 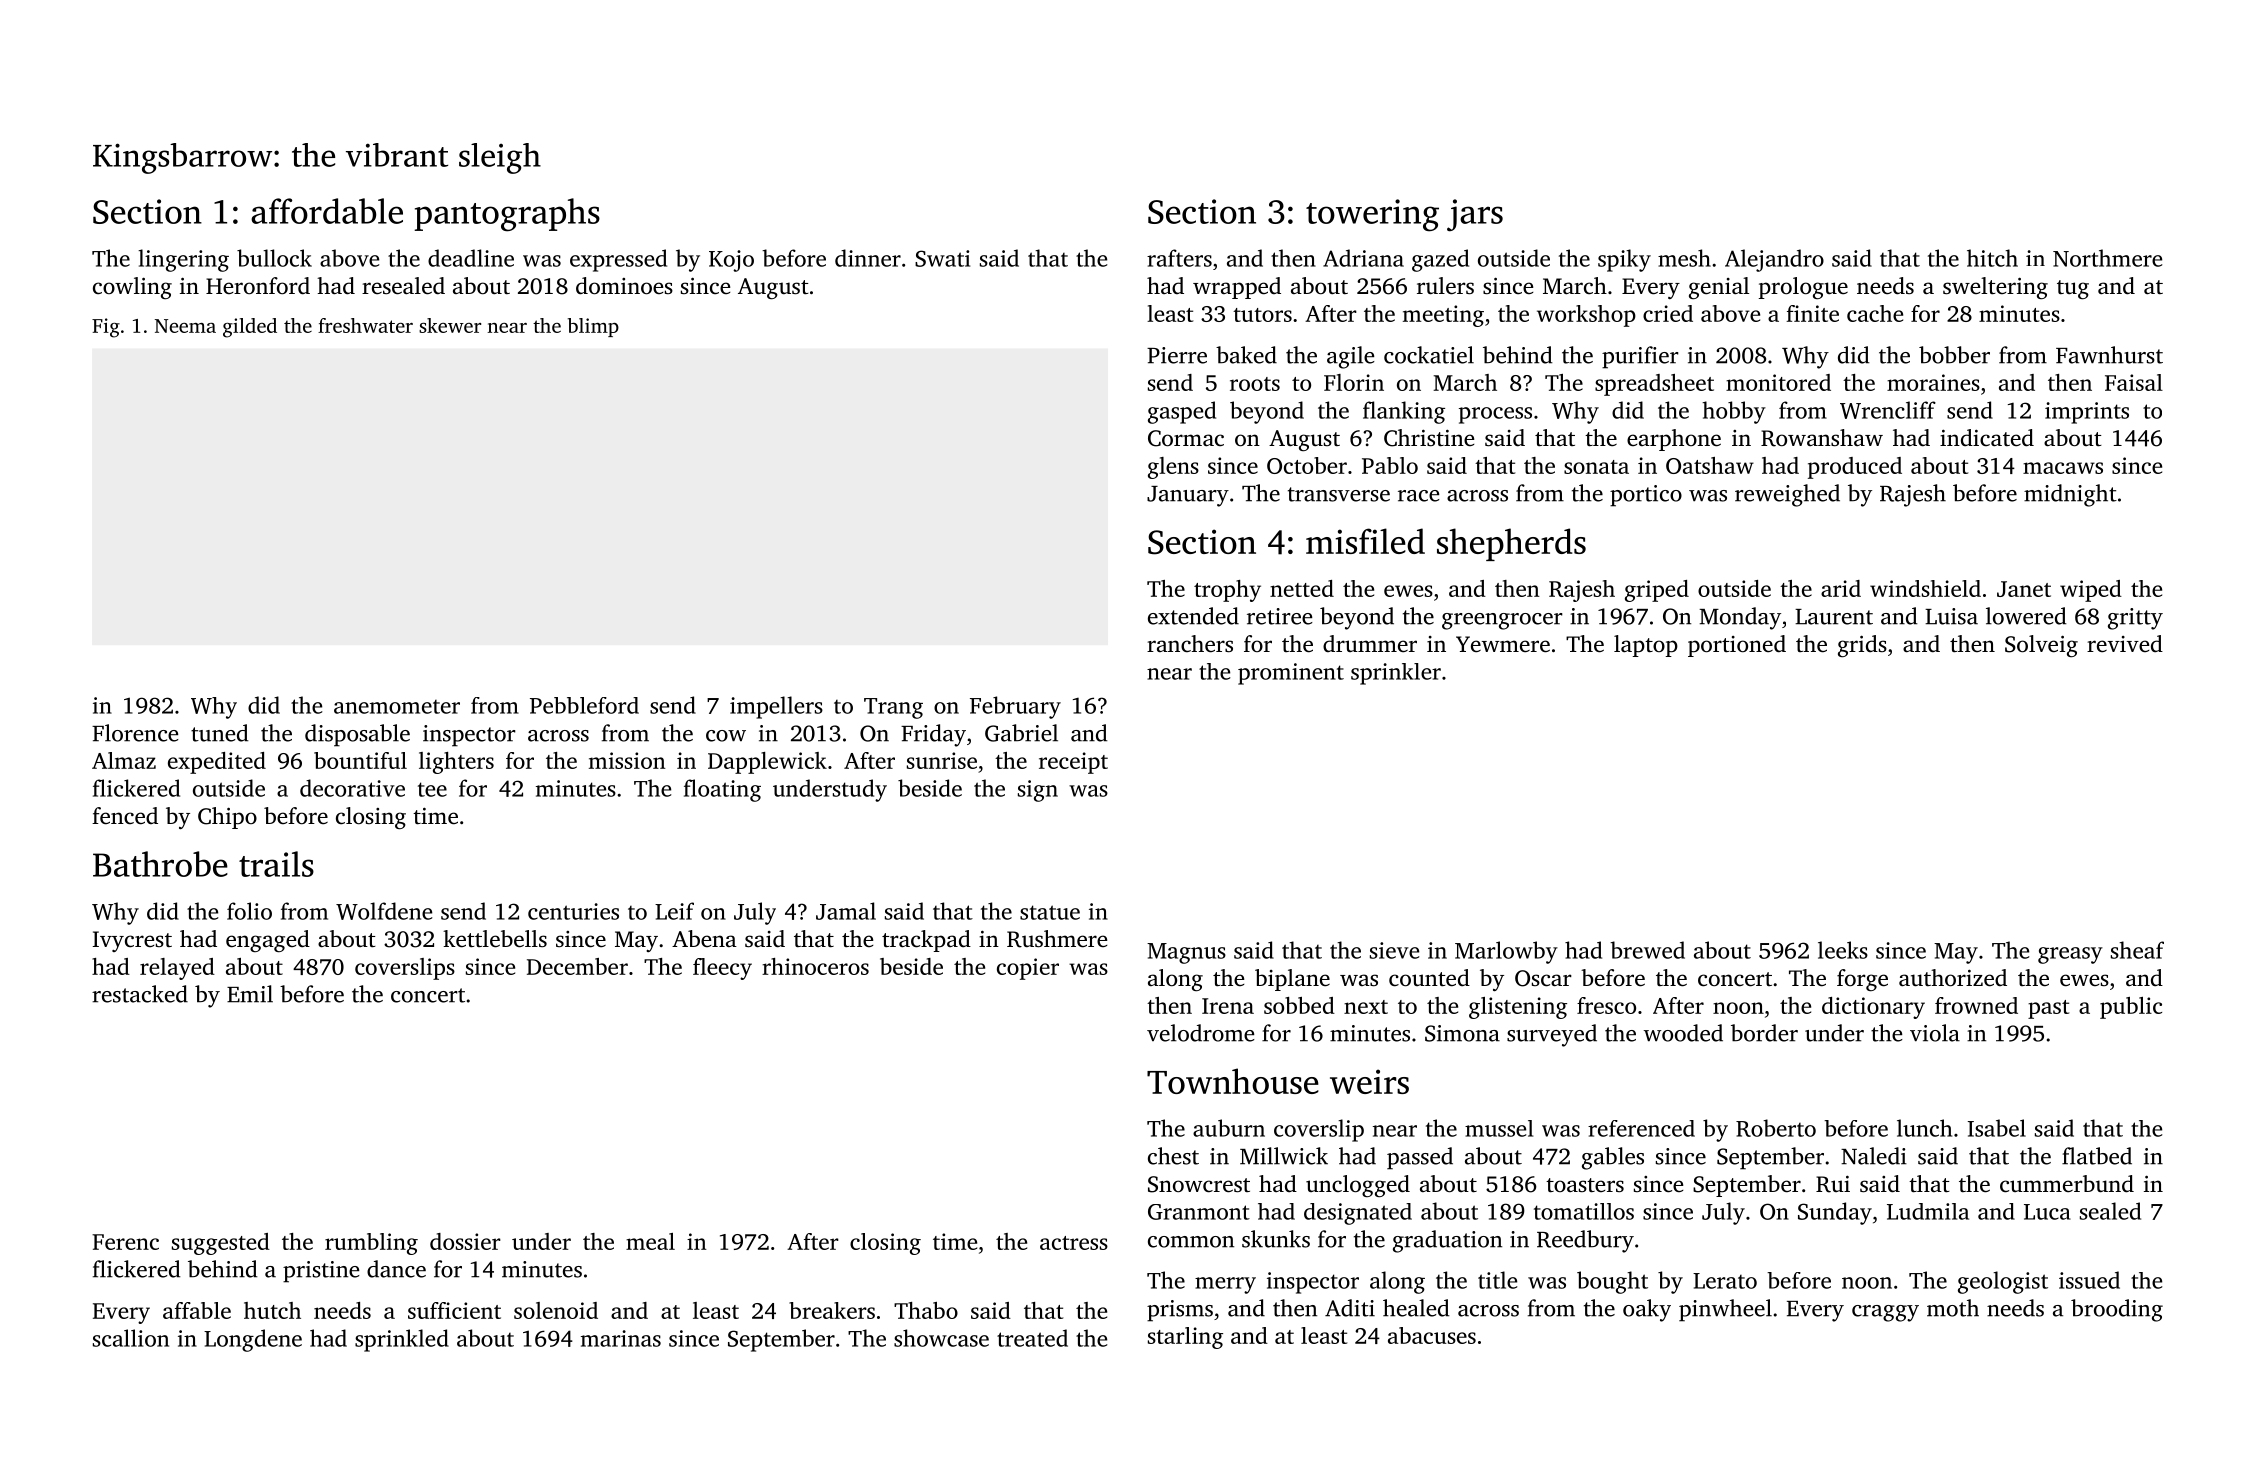 What do you see at coordinates (593, 327) in the document?
I see `blimp` at bounding box center [593, 327].
